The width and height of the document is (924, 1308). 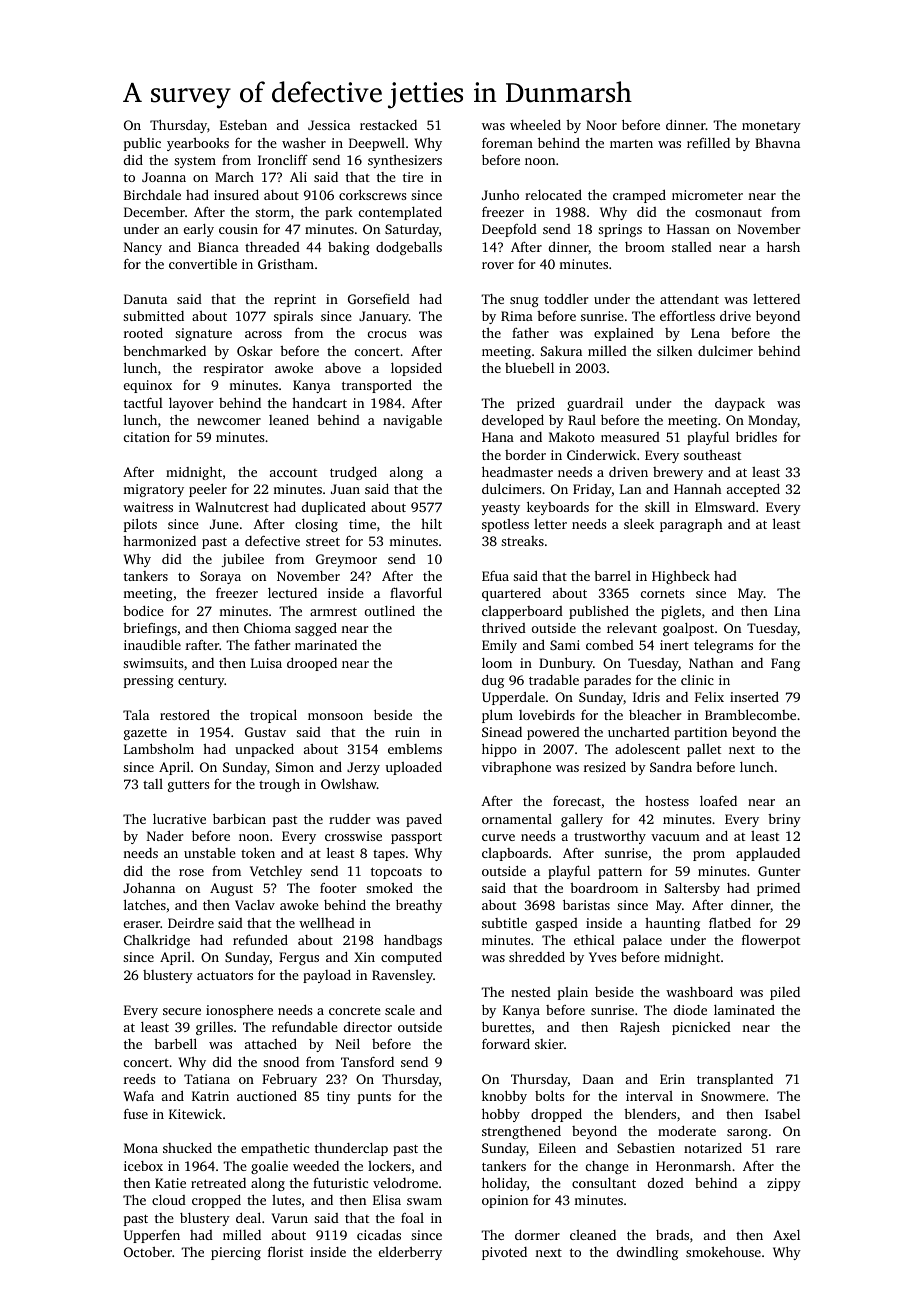 What do you see at coordinates (509, 230) in the document?
I see `Deepfold` at bounding box center [509, 230].
